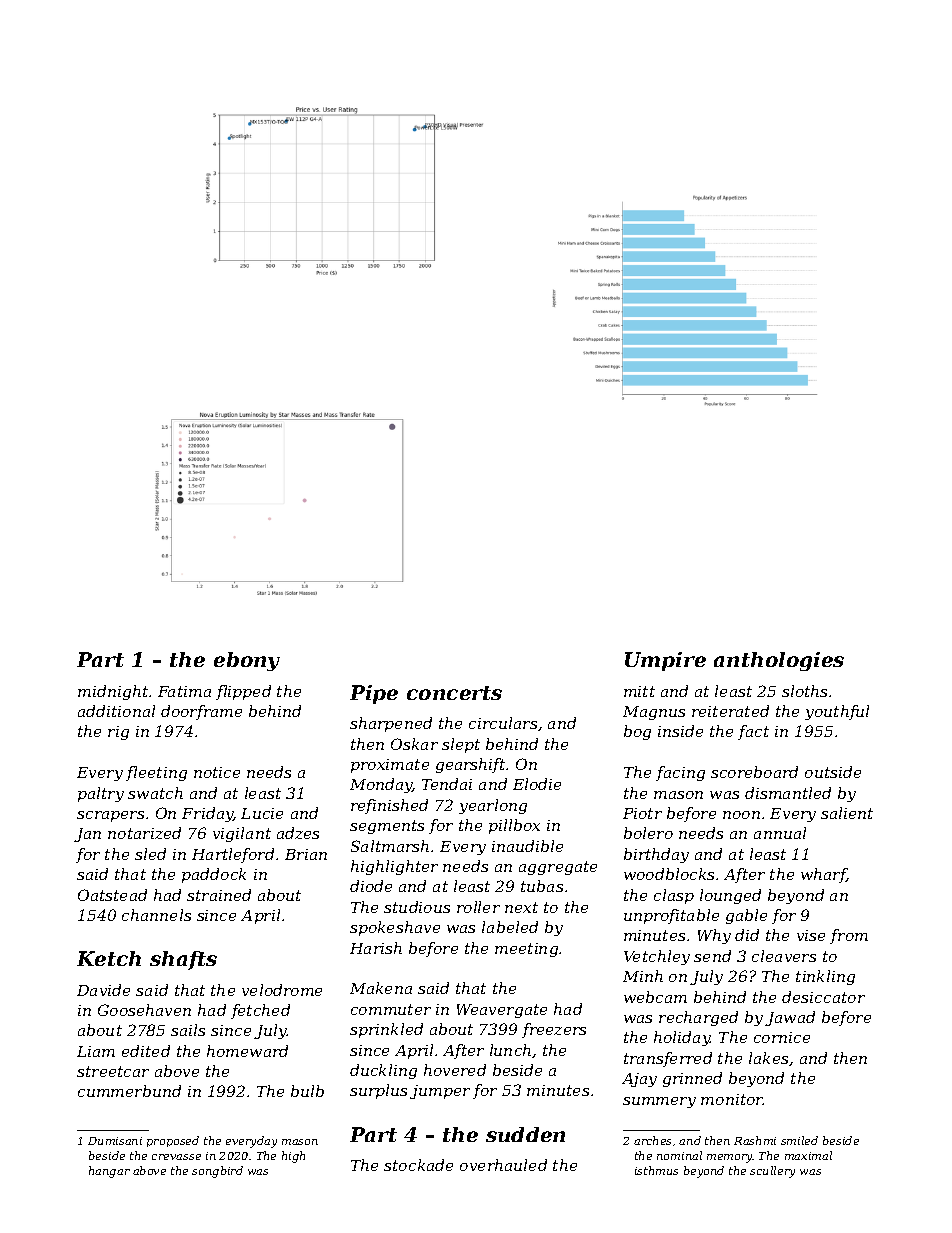 The image size is (952, 1233). I want to click on lunch, so click(510, 1050).
